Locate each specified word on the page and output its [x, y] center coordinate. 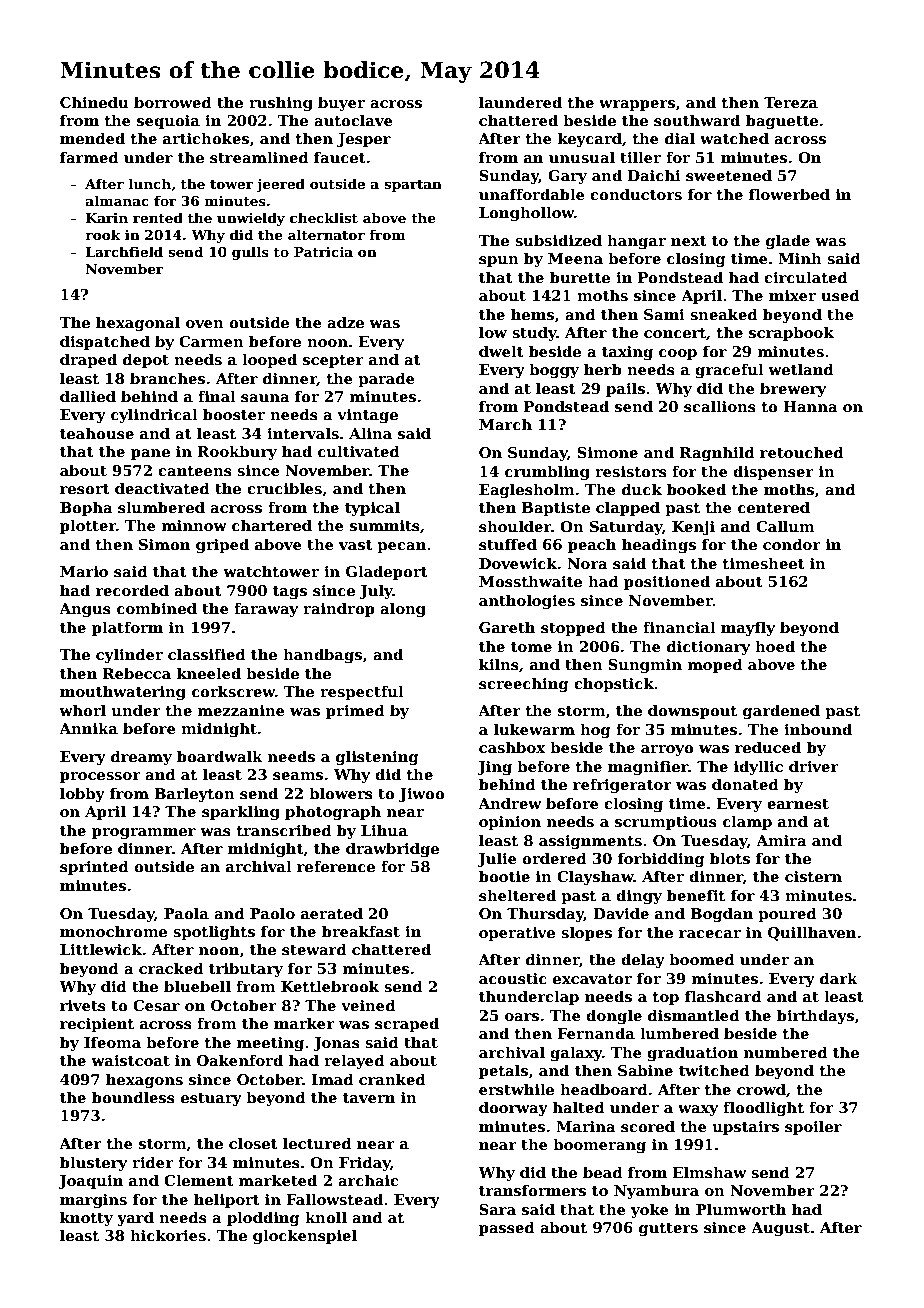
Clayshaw [595, 877]
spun [499, 261]
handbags [322, 655]
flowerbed [789, 194]
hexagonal [138, 323]
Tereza [791, 102]
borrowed [173, 102]
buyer [341, 103]
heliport [227, 1200]
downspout [692, 711]
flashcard [723, 996]
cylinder [129, 655]
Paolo [272, 913]
